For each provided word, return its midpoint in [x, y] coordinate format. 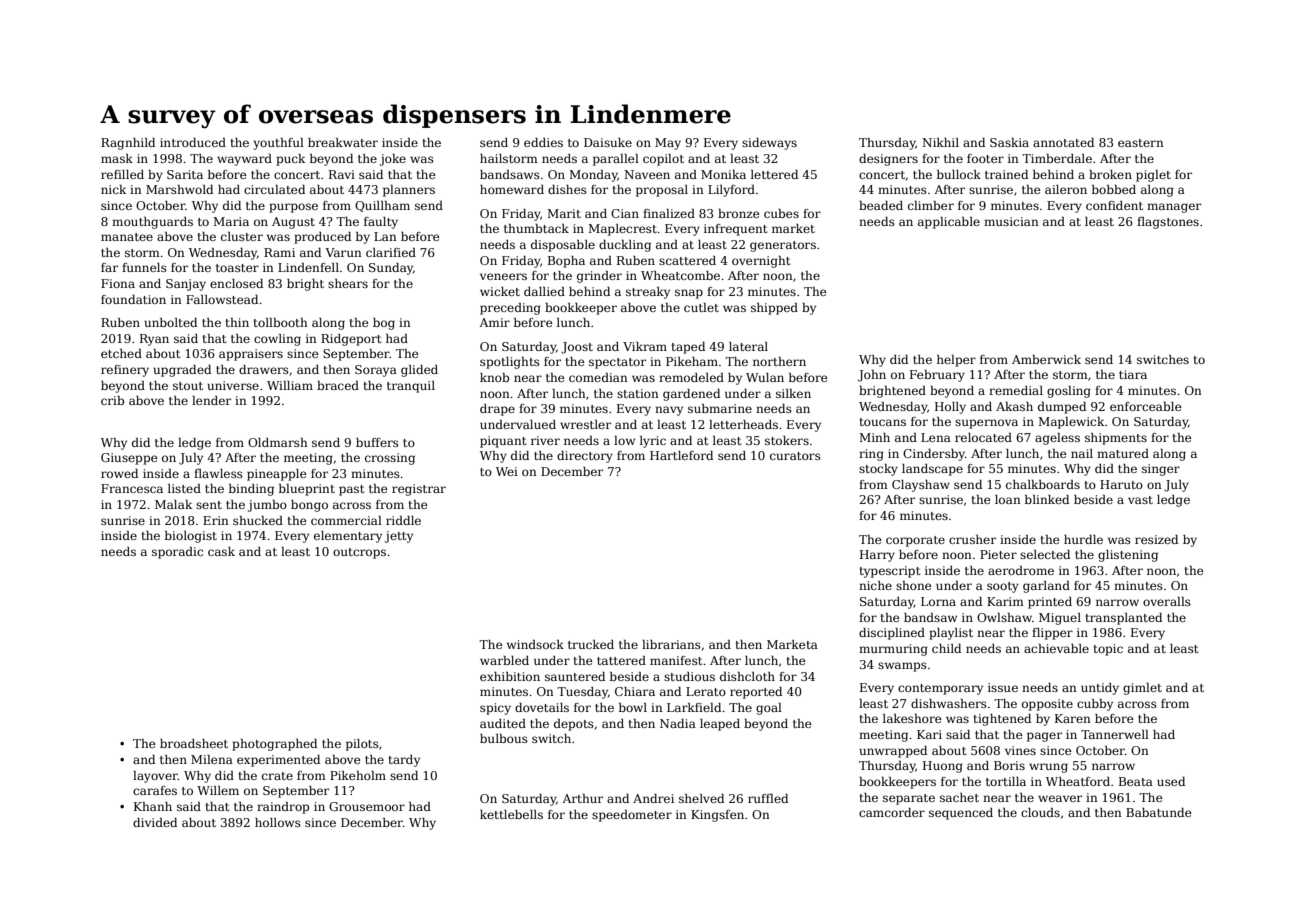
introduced [193, 142]
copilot [663, 160]
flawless [218, 473]
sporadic [177, 553]
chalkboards [1043, 484]
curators [795, 456]
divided [155, 822]
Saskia [1009, 142]
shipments [1116, 439]
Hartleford [681, 455]
